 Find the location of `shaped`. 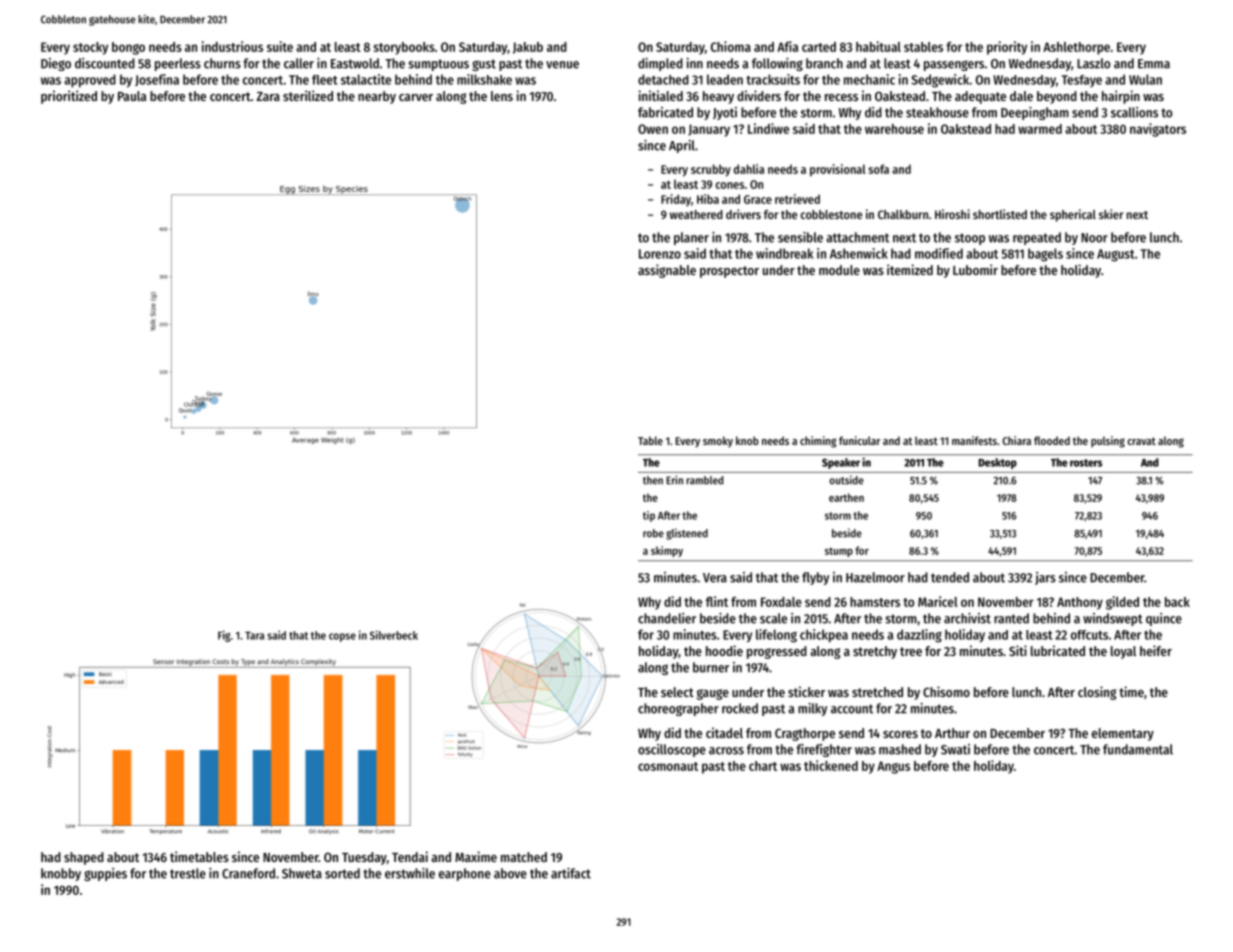

shaped is located at coordinates (84, 858).
